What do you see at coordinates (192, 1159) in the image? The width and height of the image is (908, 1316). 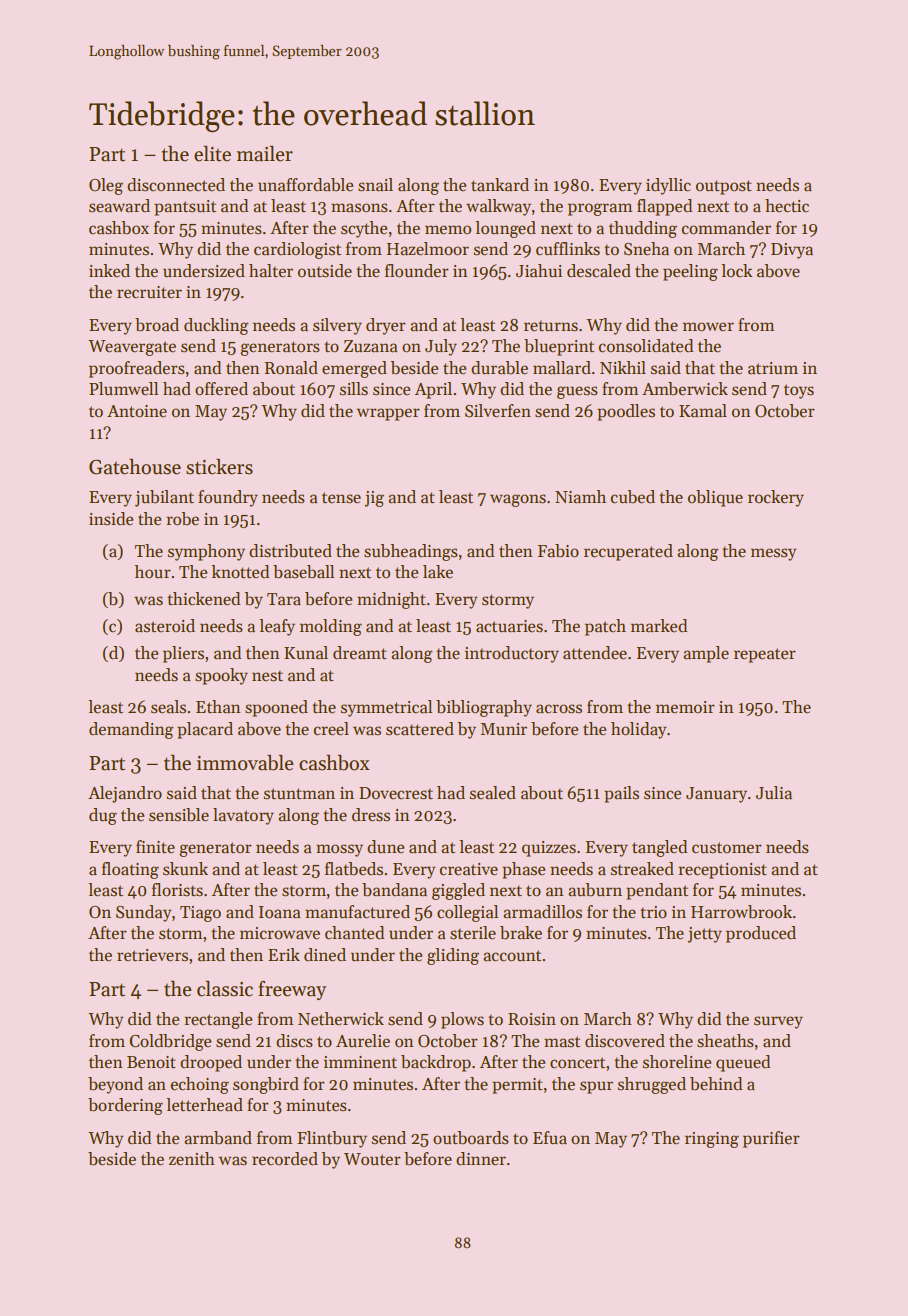 I see `zenith` at bounding box center [192, 1159].
